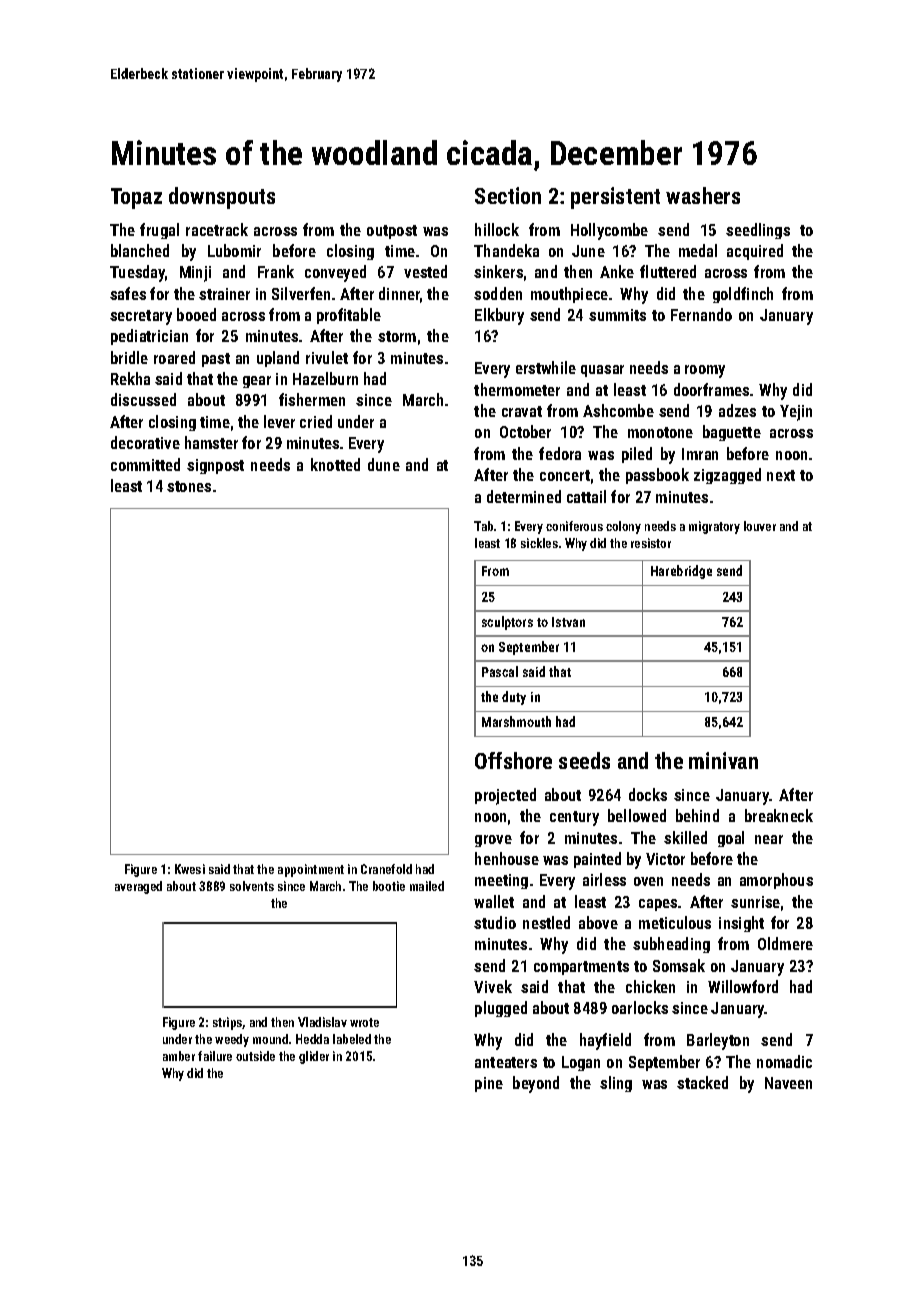 The width and height of the screenshot is (924, 1314). What do you see at coordinates (189, 486) in the screenshot?
I see `stones` at bounding box center [189, 486].
